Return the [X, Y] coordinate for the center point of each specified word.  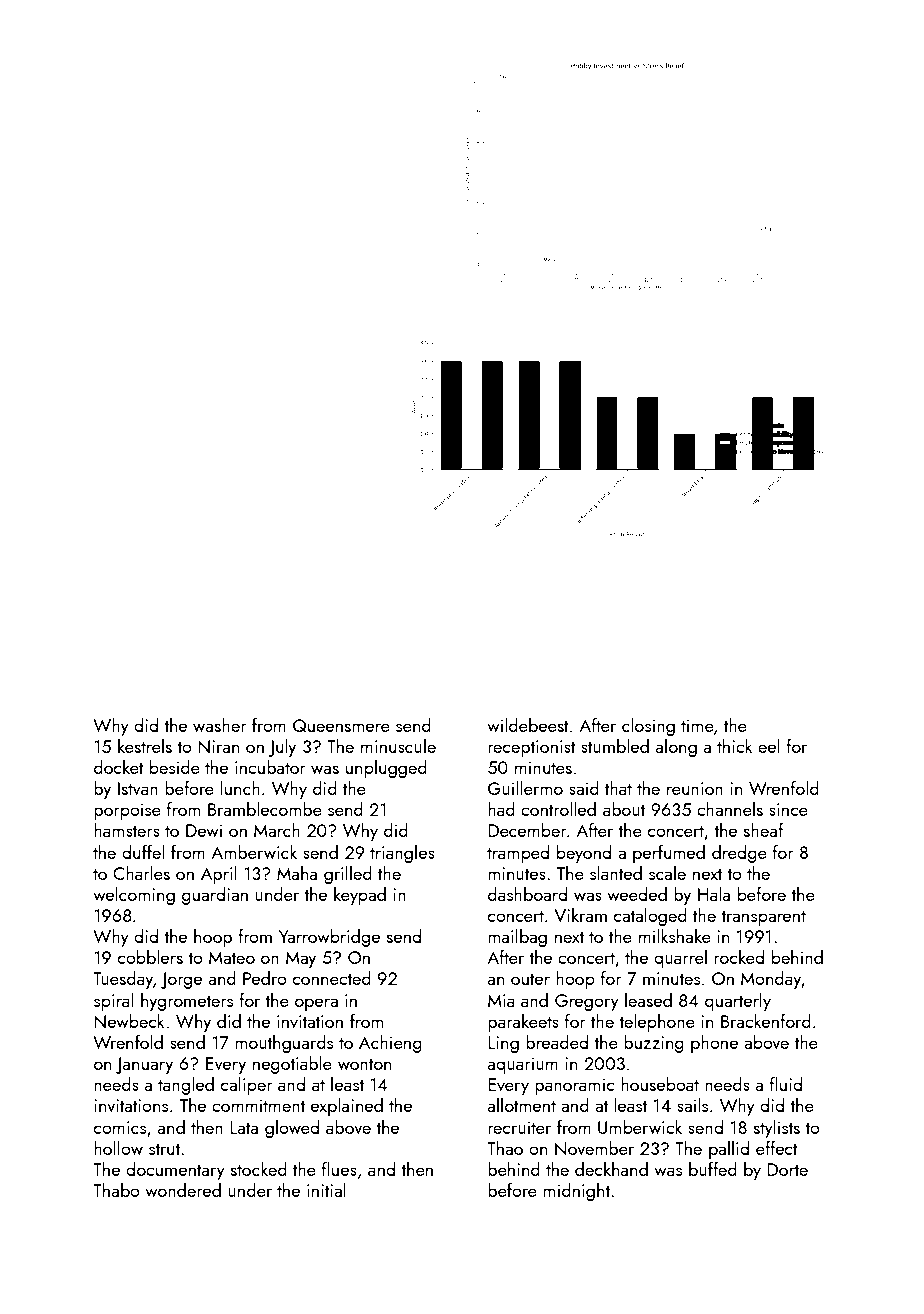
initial [326, 1190]
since [788, 809]
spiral [113, 1002]
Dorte [787, 1169]
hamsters [127, 830]
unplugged [386, 769]
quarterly [738, 1002]
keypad [360, 896]
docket [119, 767]
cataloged [650, 917]
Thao [505, 1148]
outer [530, 979]
